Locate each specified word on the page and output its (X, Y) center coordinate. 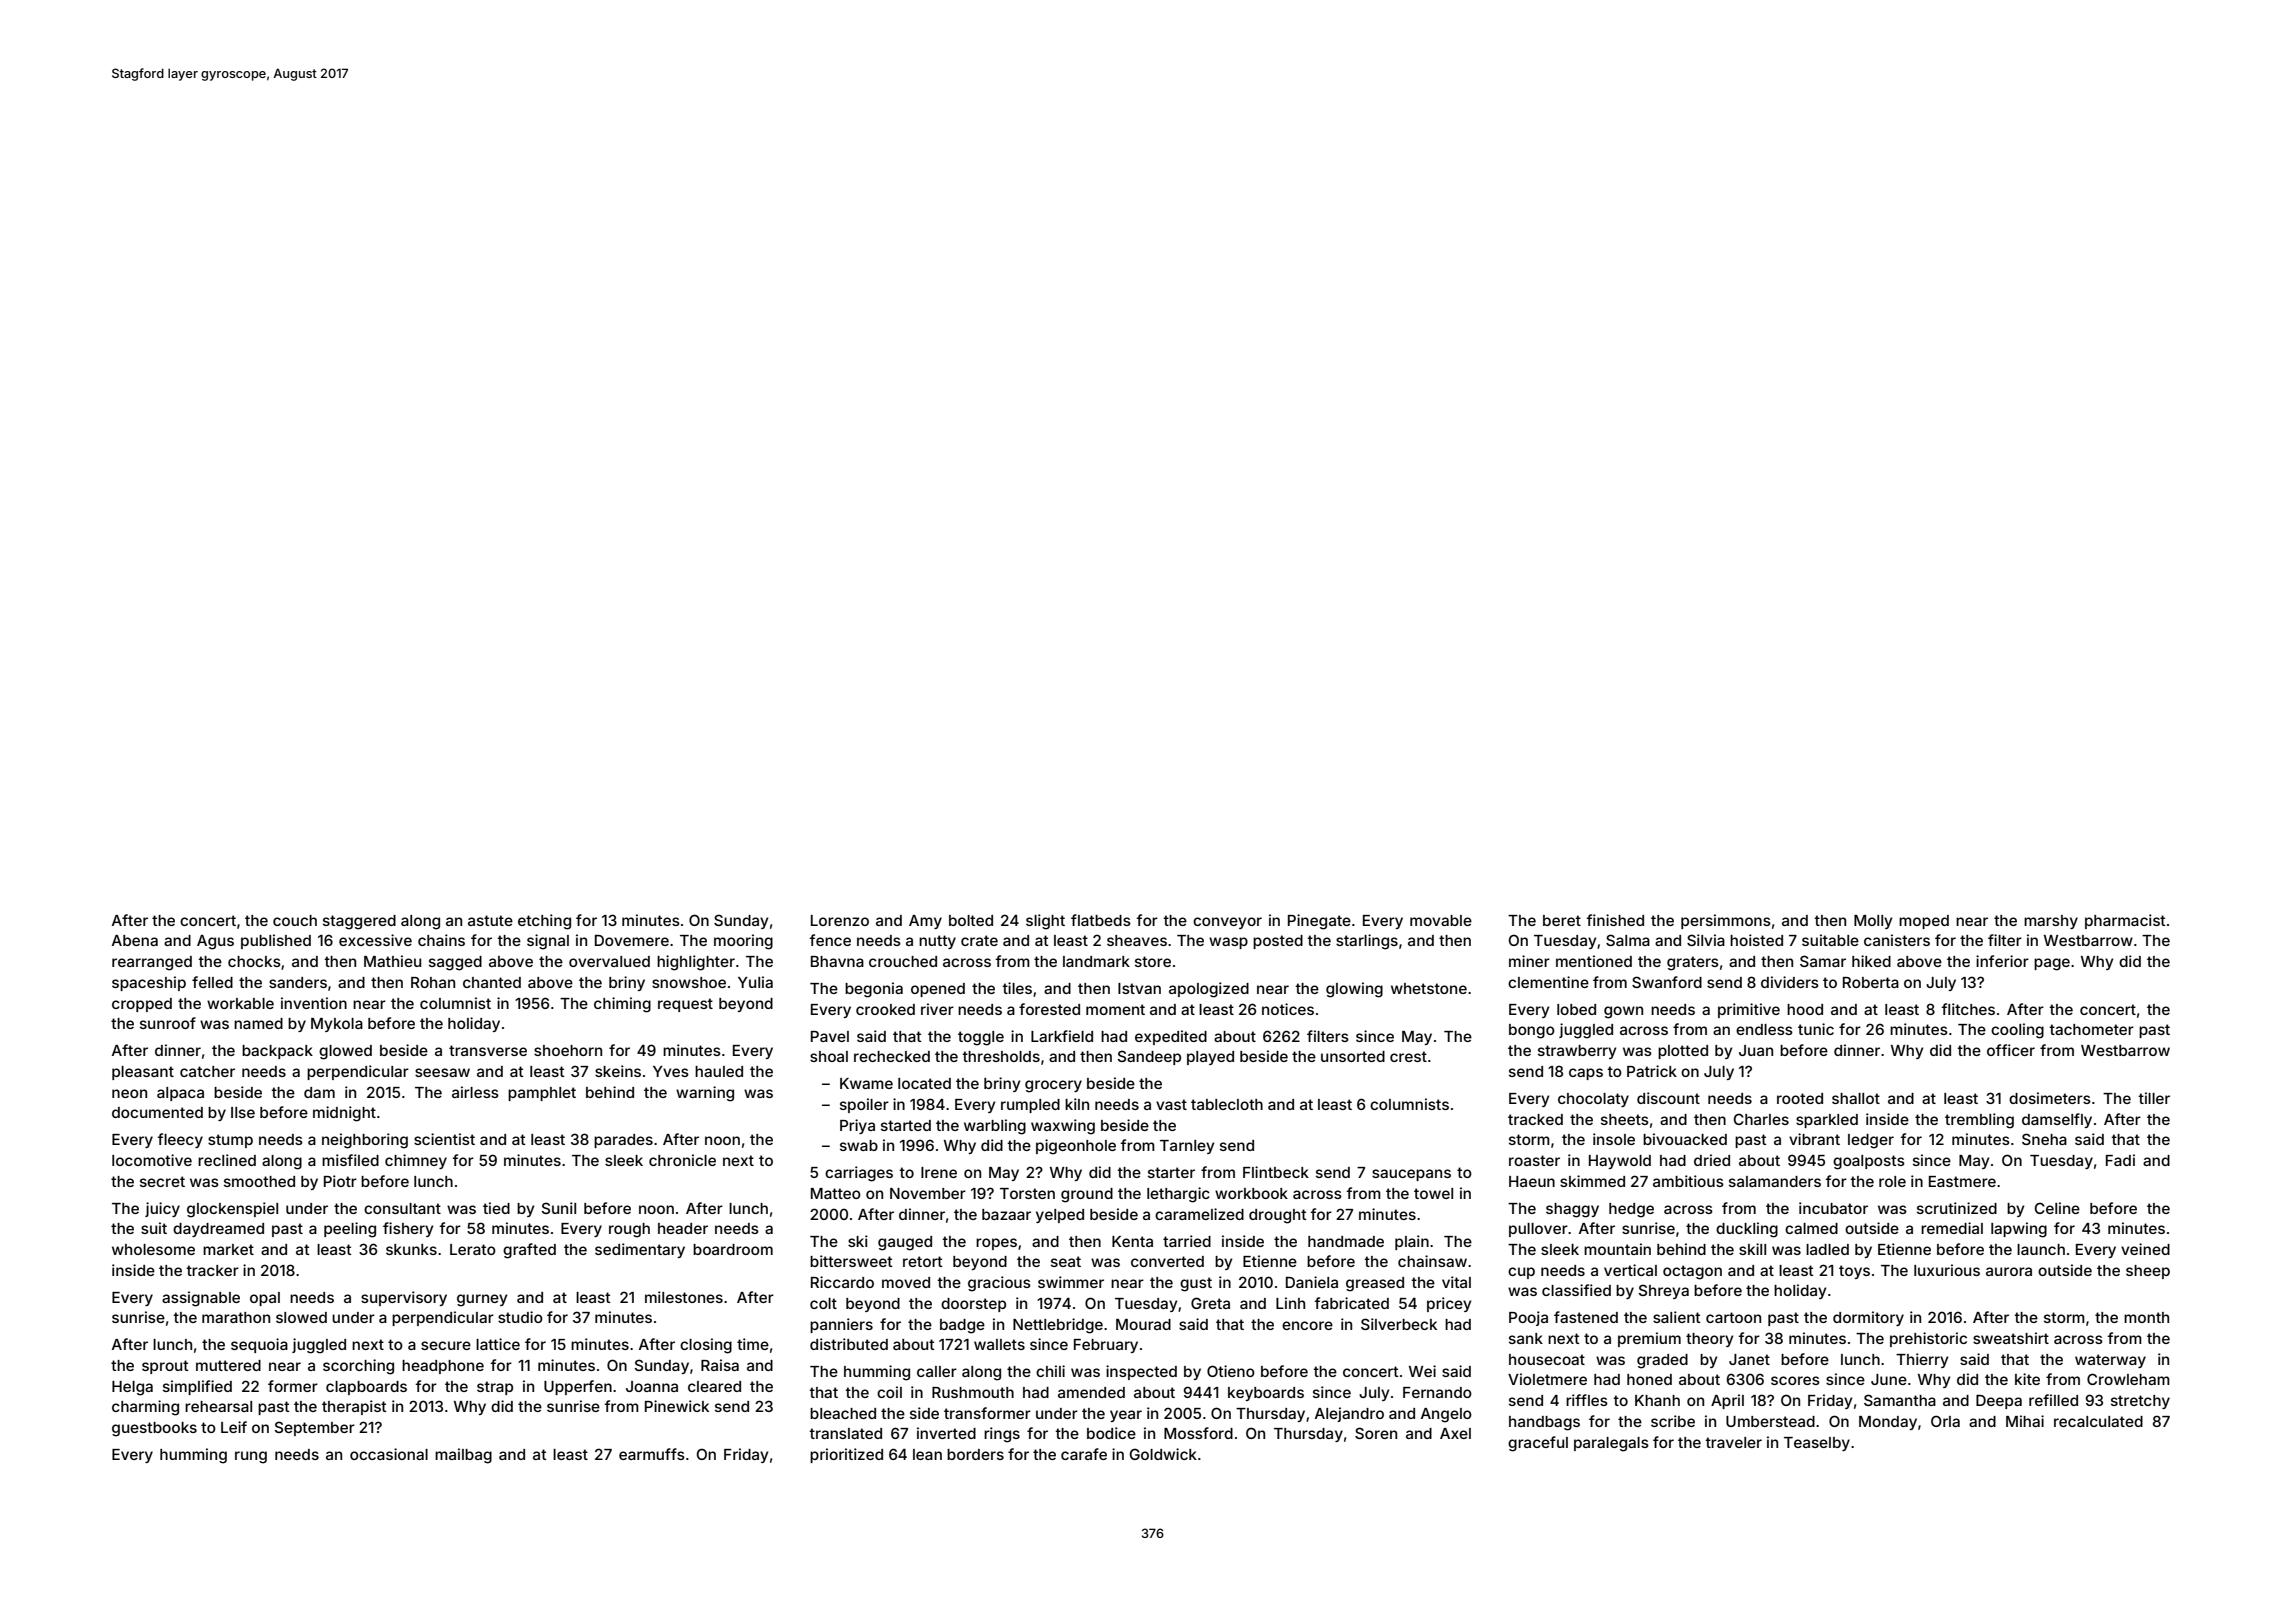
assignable (201, 1299)
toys (1854, 1272)
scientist (444, 1139)
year (1126, 1416)
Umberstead (1770, 1421)
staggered (359, 922)
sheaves (1137, 940)
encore (1307, 1325)
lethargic (1178, 1195)
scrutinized (1957, 1208)
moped (1924, 922)
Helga (132, 1388)
